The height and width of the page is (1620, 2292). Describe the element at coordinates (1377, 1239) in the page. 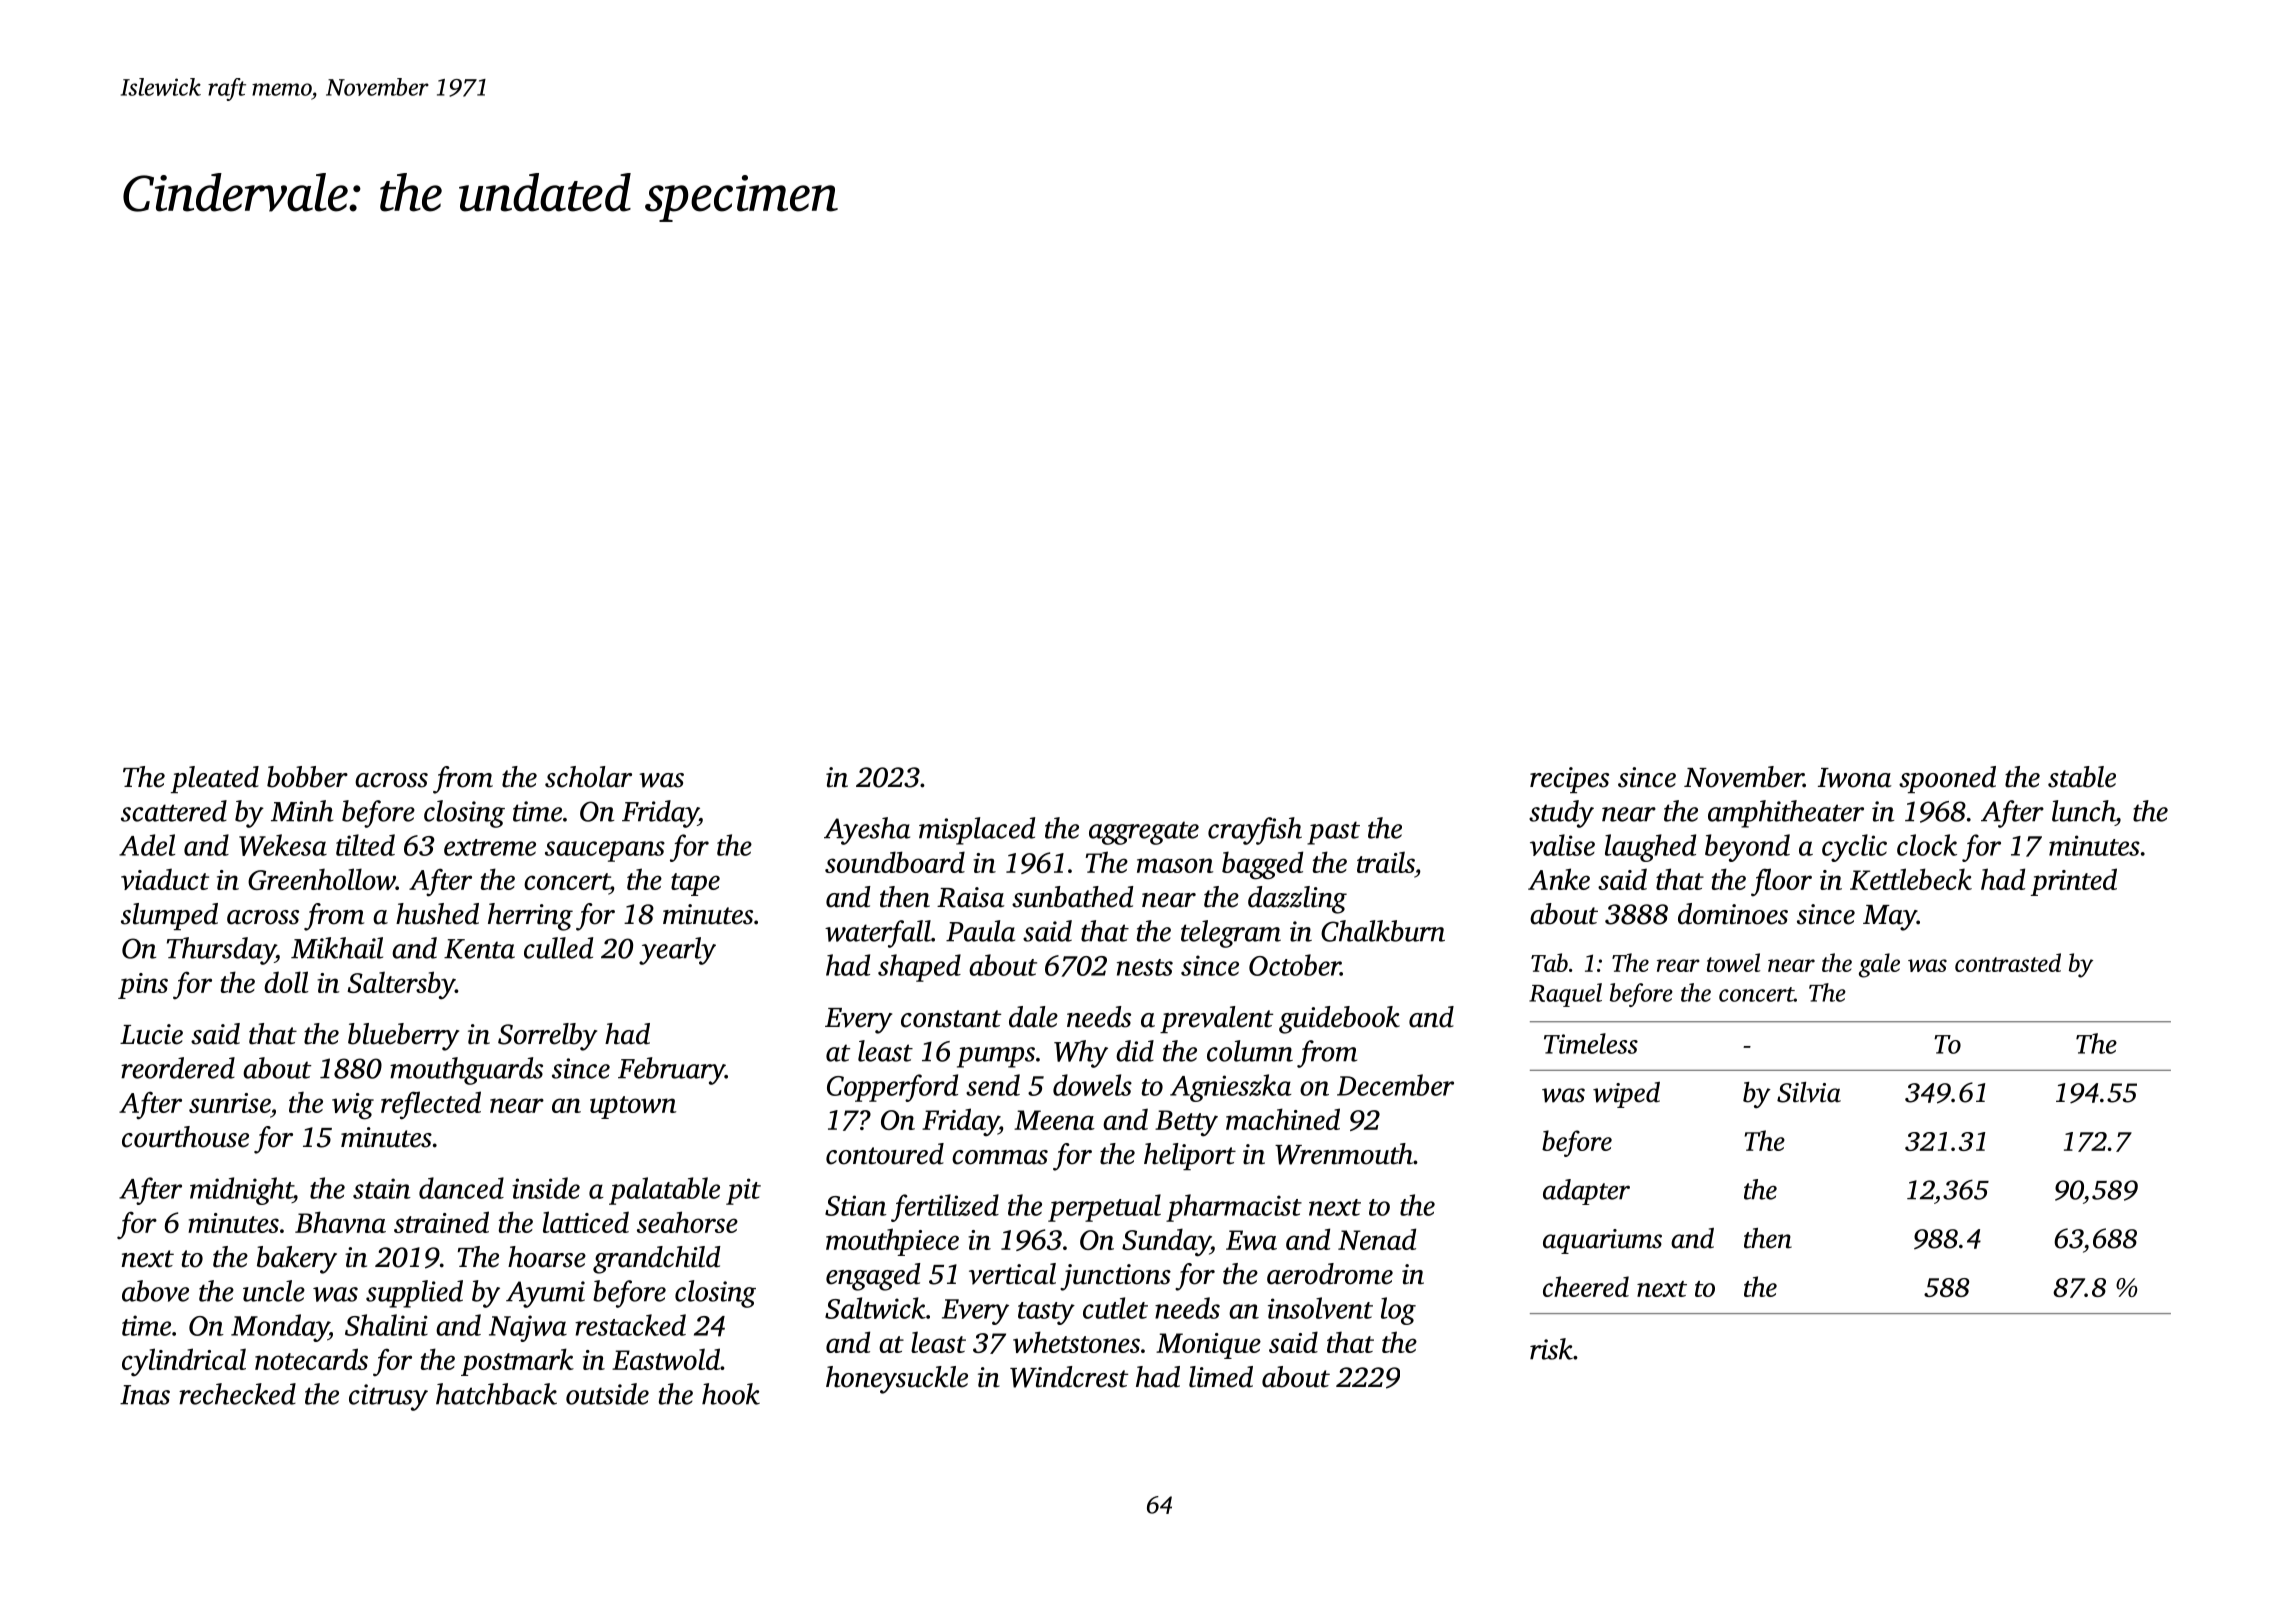

I see `Nenad` at that location.
